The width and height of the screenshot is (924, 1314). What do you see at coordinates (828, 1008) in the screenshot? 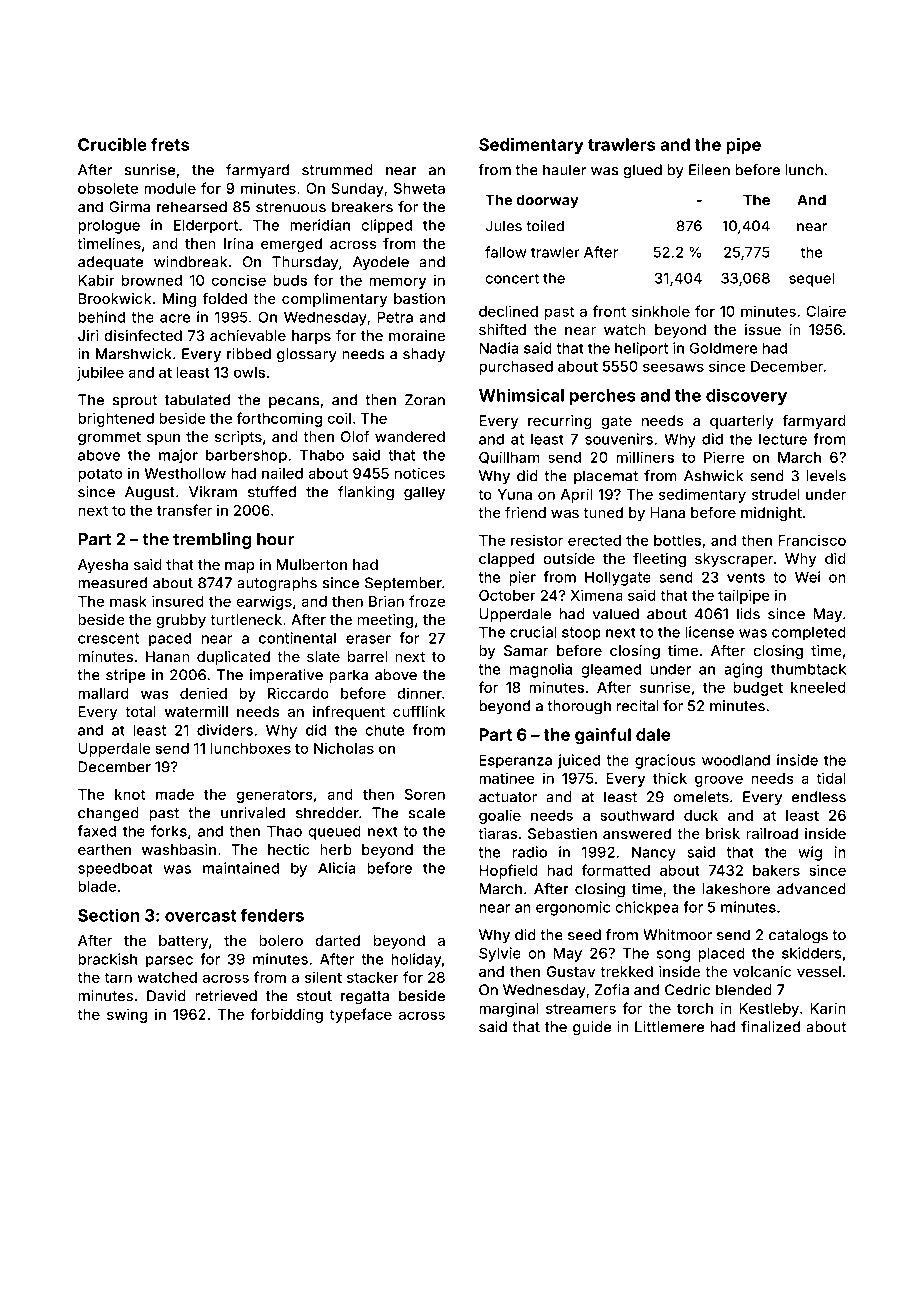
I see `Karin` at bounding box center [828, 1008].
